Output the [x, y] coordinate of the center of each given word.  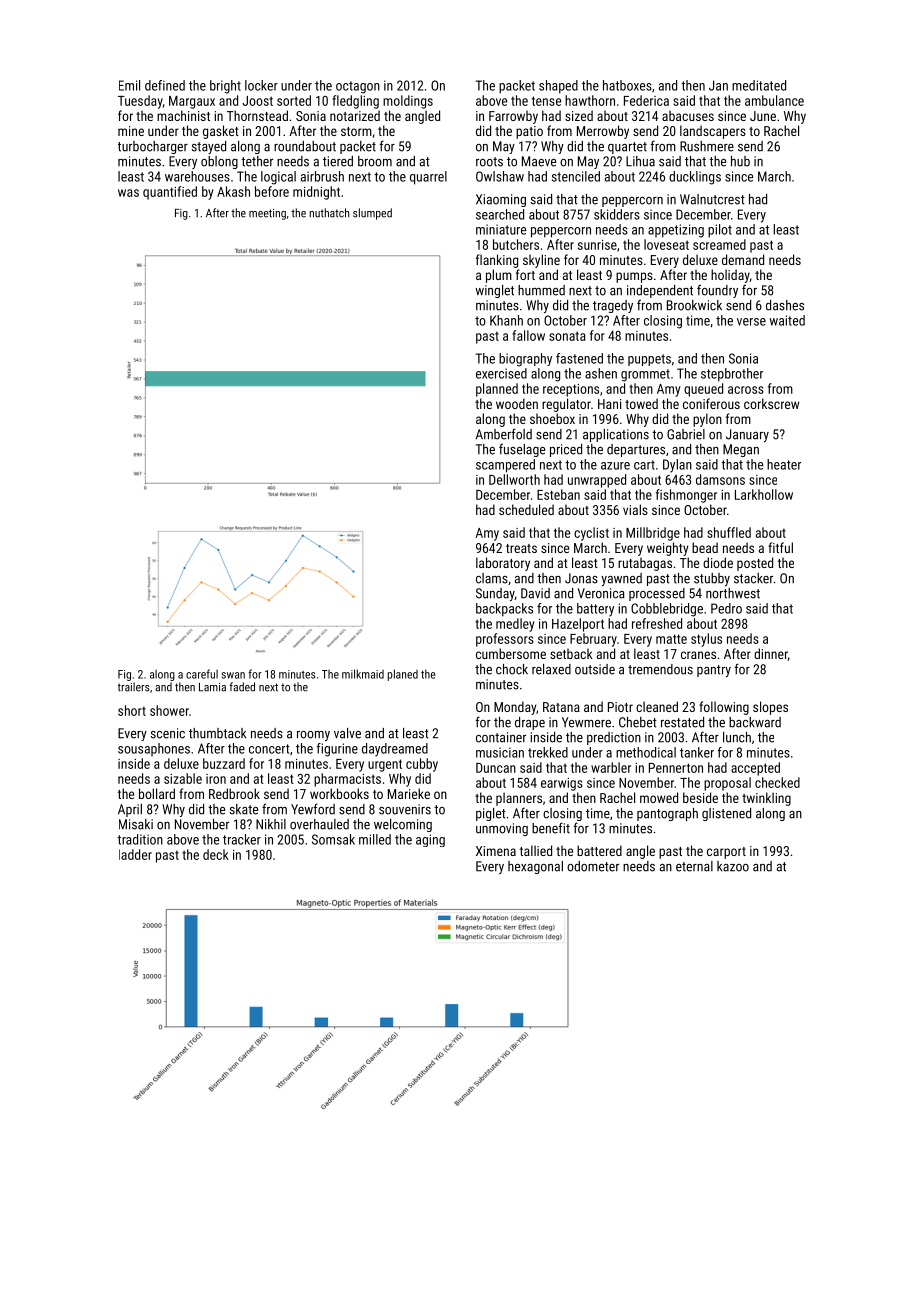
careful [202, 674]
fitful [780, 547]
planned [497, 390]
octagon [358, 87]
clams [492, 578]
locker [261, 85]
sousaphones [154, 749]
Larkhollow [764, 494]
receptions [571, 390]
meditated [759, 85]
